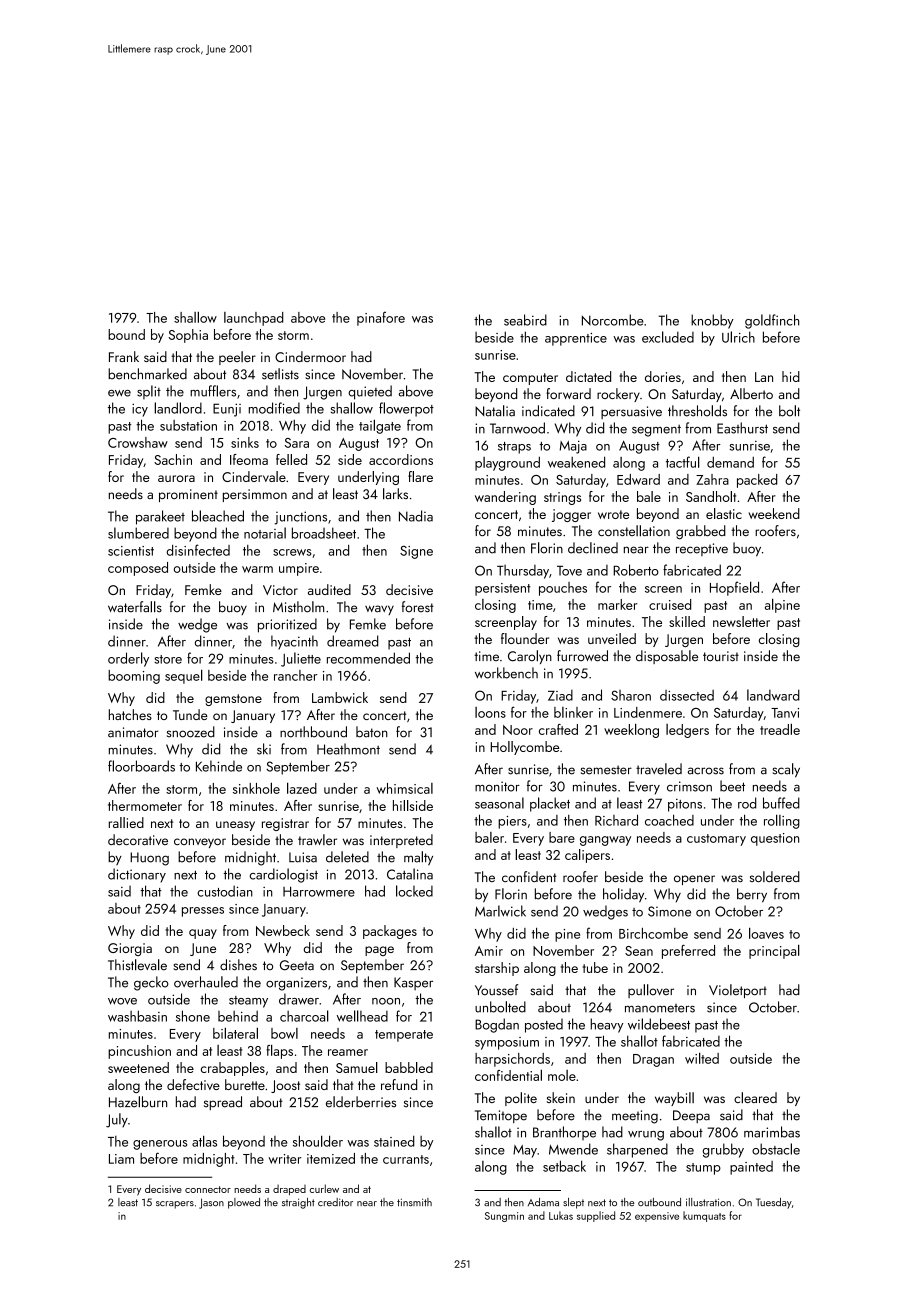 The image size is (908, 1316). I want to click on itemized, so click(331, 1158).
